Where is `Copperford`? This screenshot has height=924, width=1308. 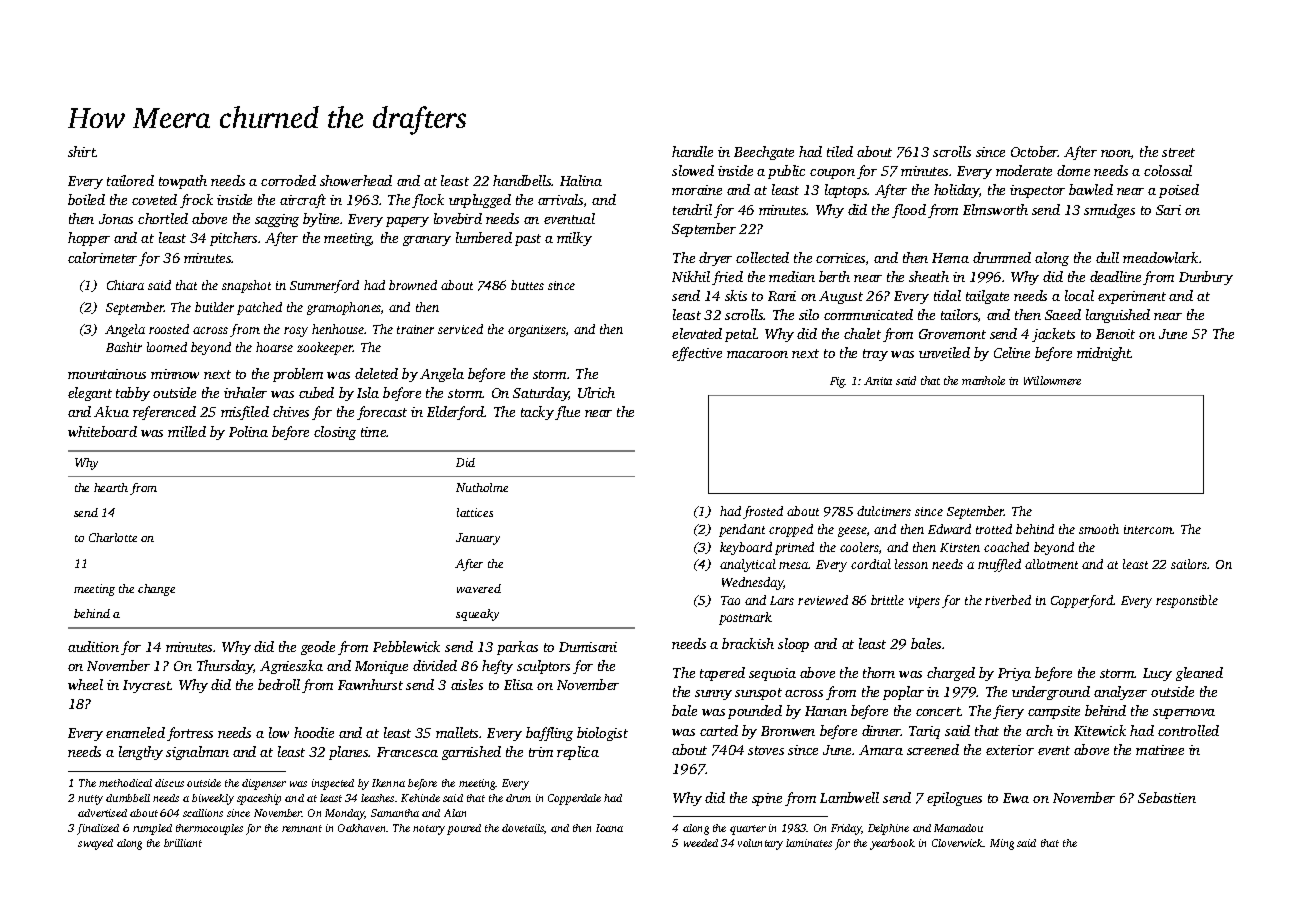 Copperford is located at coordinates (1082, 601).
